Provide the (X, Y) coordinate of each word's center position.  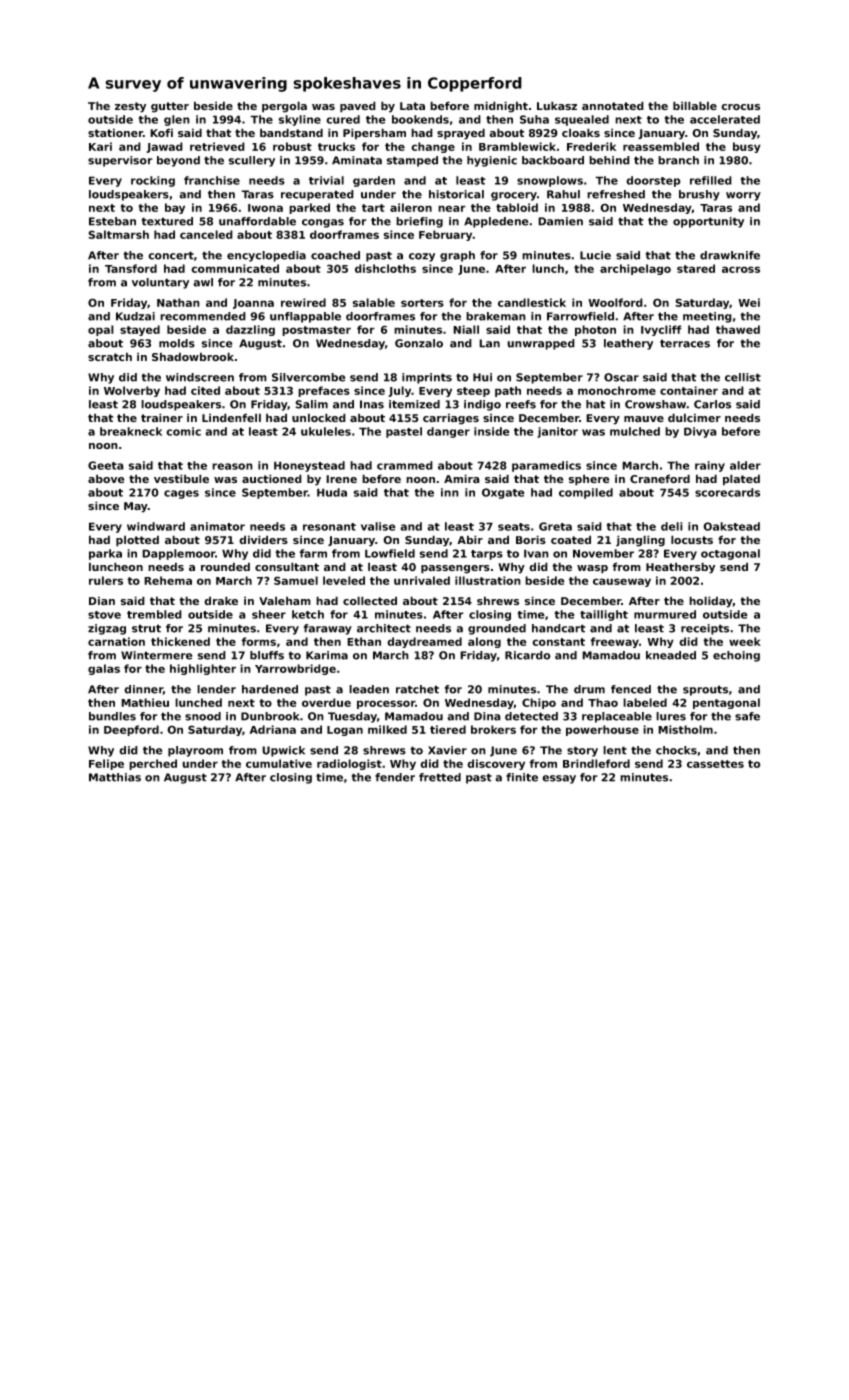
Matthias (115, 777)
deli (672, 526)
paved (358, 107)
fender (395, 777)
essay (559, 779)
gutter (170, 107)
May (136, 507)
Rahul (563, 194)
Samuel (296, 580)
